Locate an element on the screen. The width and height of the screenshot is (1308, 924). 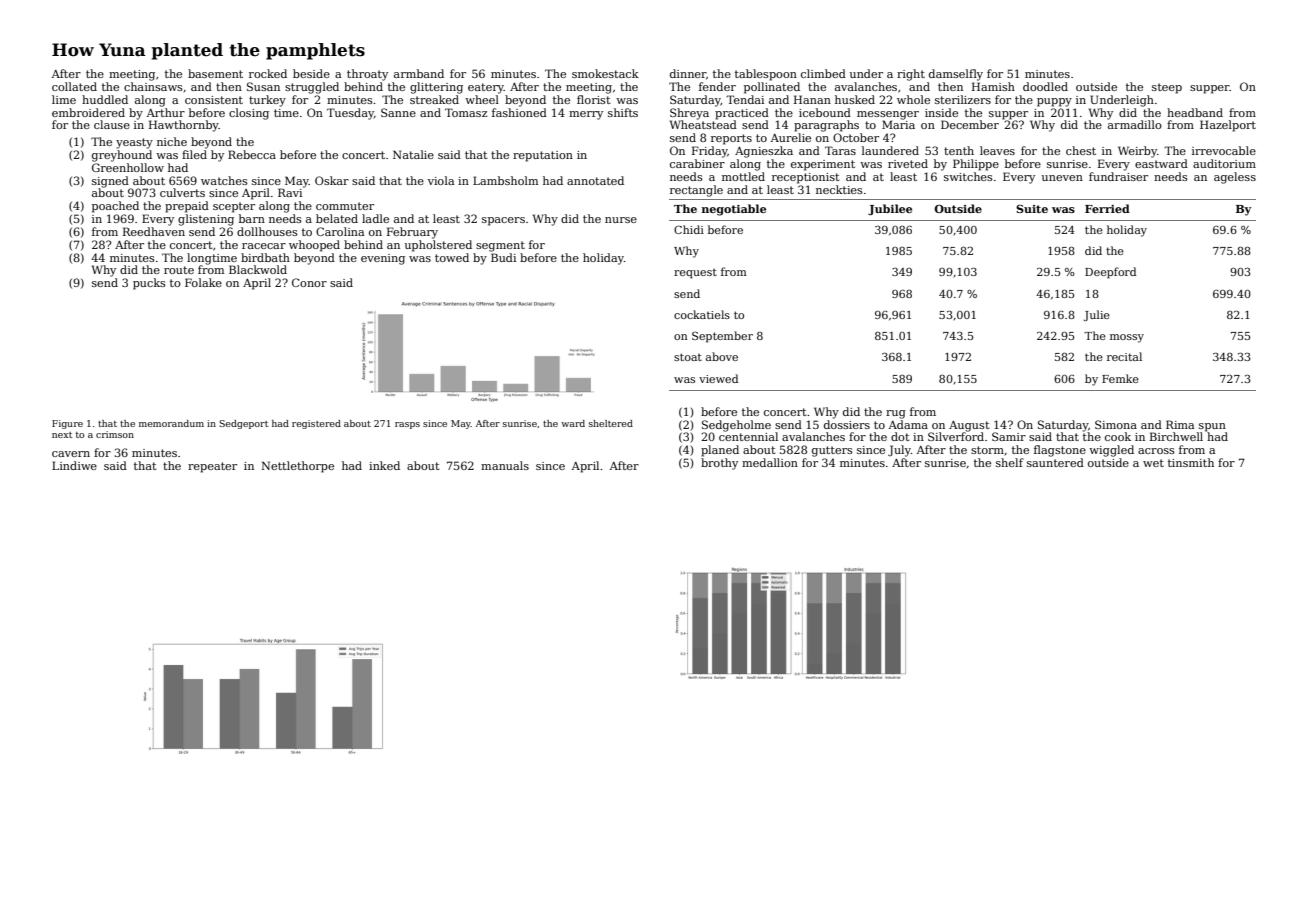
Lindiwe is located at coordinates (74, 465).
